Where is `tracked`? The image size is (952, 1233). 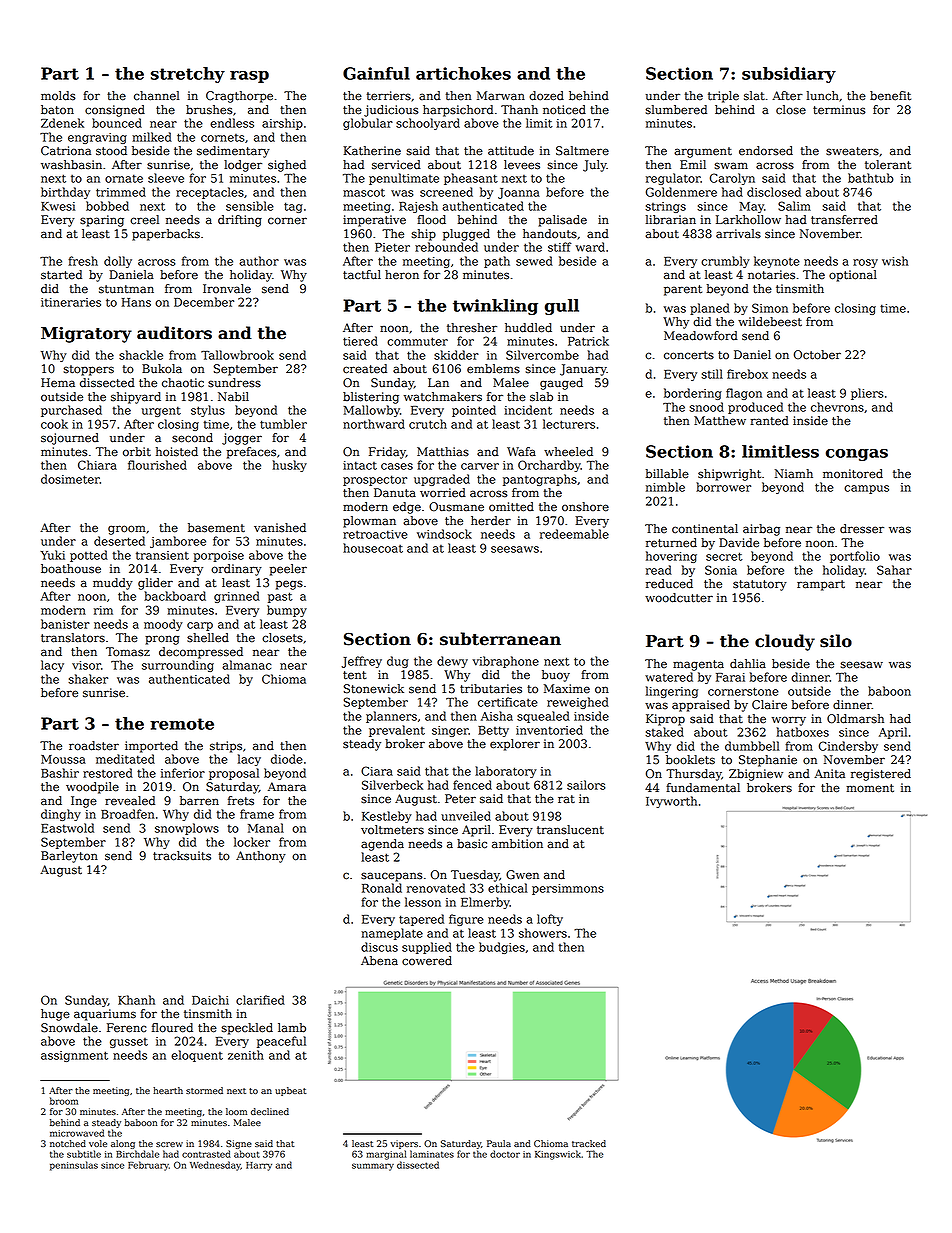 tracked is located at coordinates (589, 1143).
